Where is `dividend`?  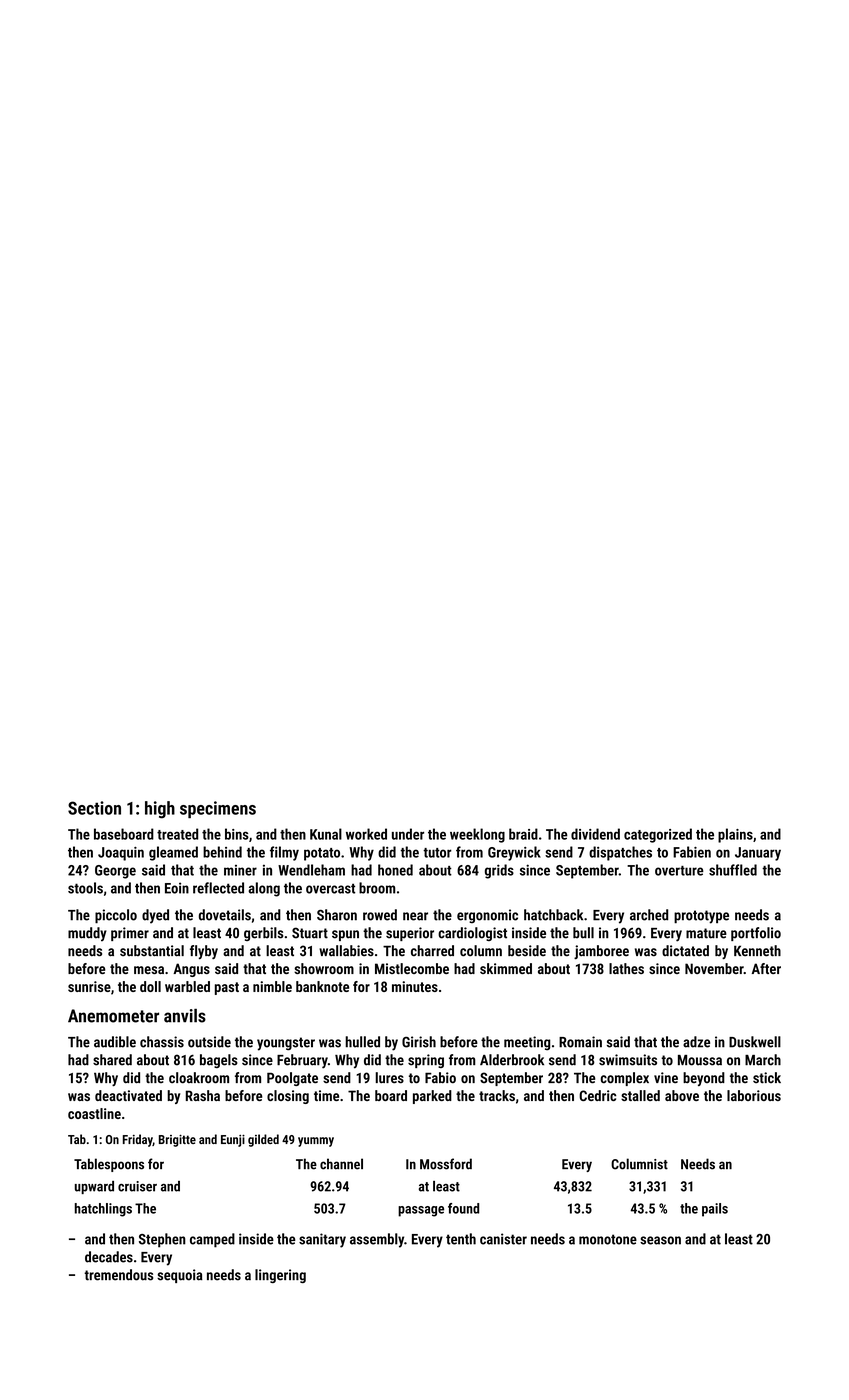
dividend is located at coordinates (595, 834).
